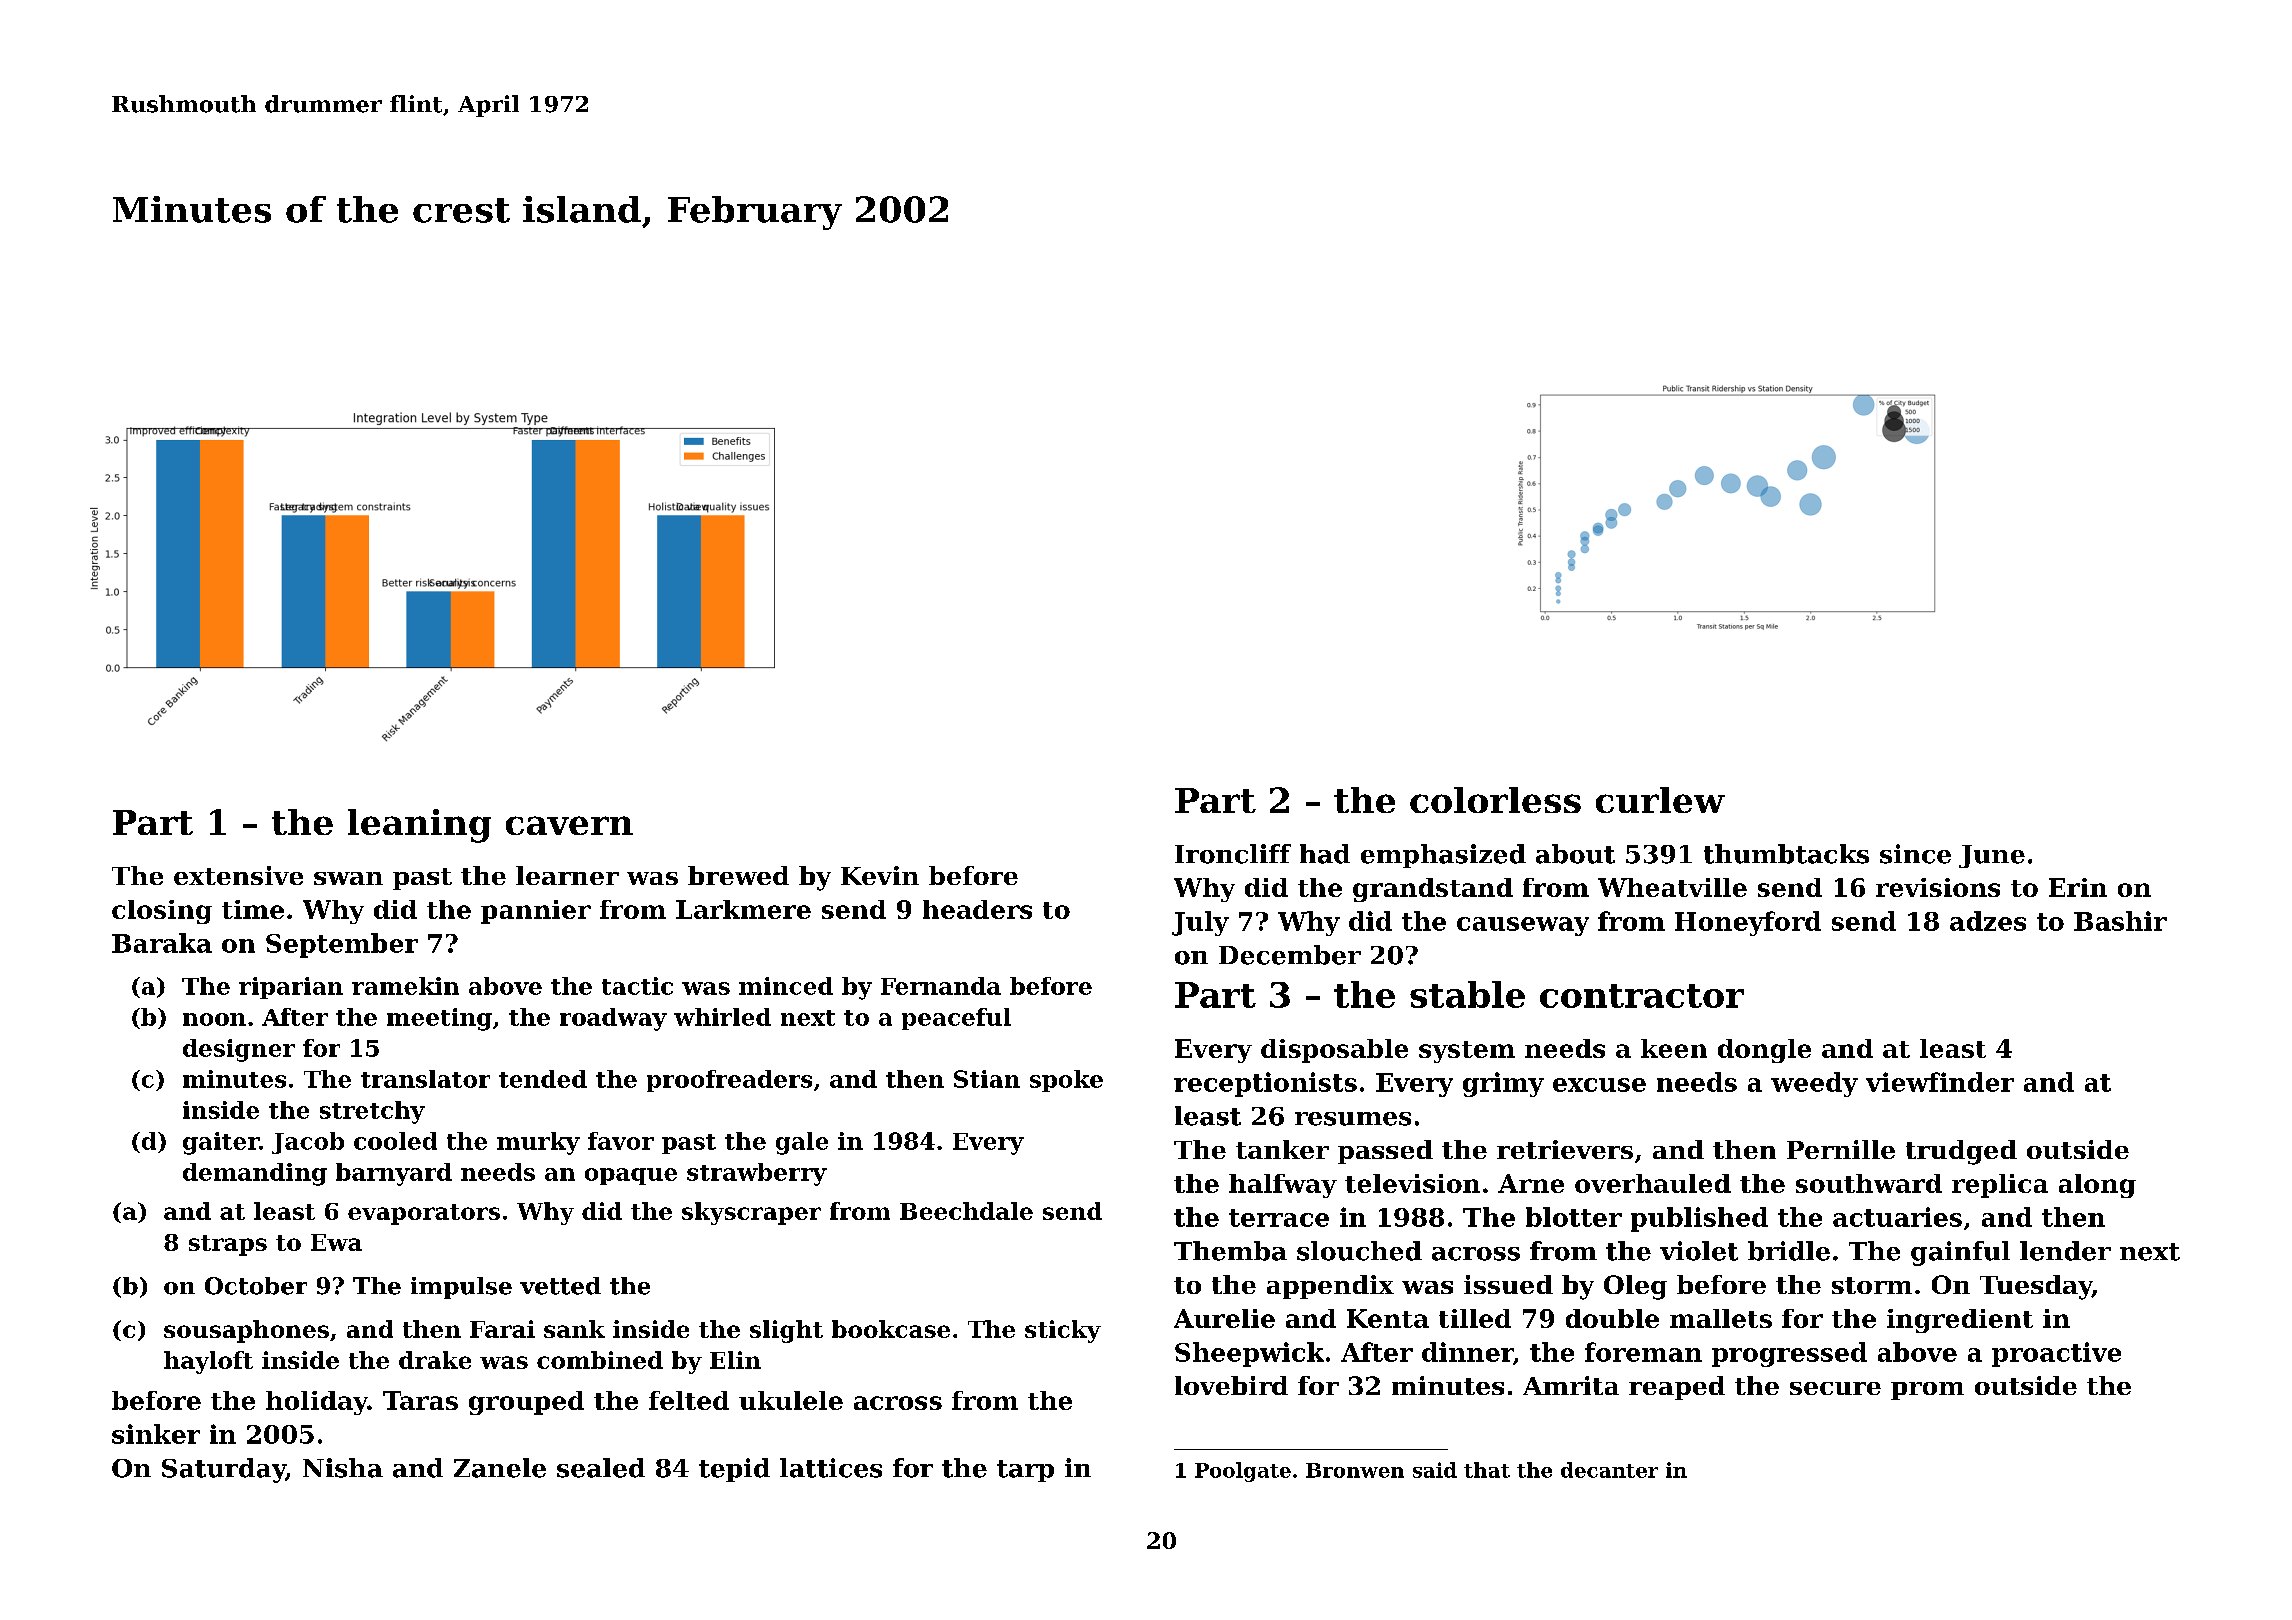 The height and width of the screenshot is (1620, 2292). Describe the element at coordinates (239, 1050) in the screenshot. I see `designer` at that location.
